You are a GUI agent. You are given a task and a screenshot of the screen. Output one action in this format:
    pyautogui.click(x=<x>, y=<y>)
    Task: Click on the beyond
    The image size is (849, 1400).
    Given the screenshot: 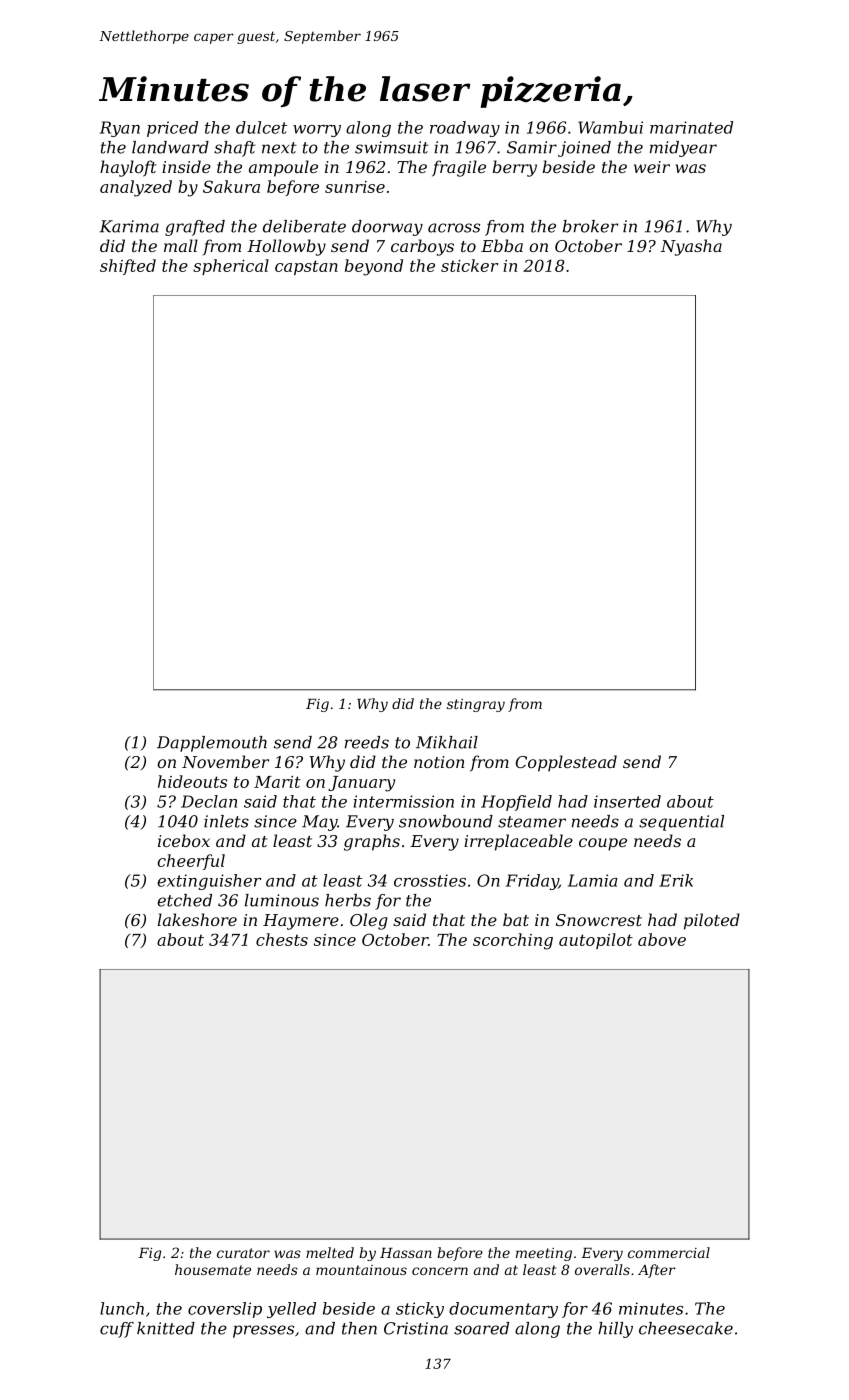 What is the action you would take?
    pyautogui.click(x=374, y=267)
